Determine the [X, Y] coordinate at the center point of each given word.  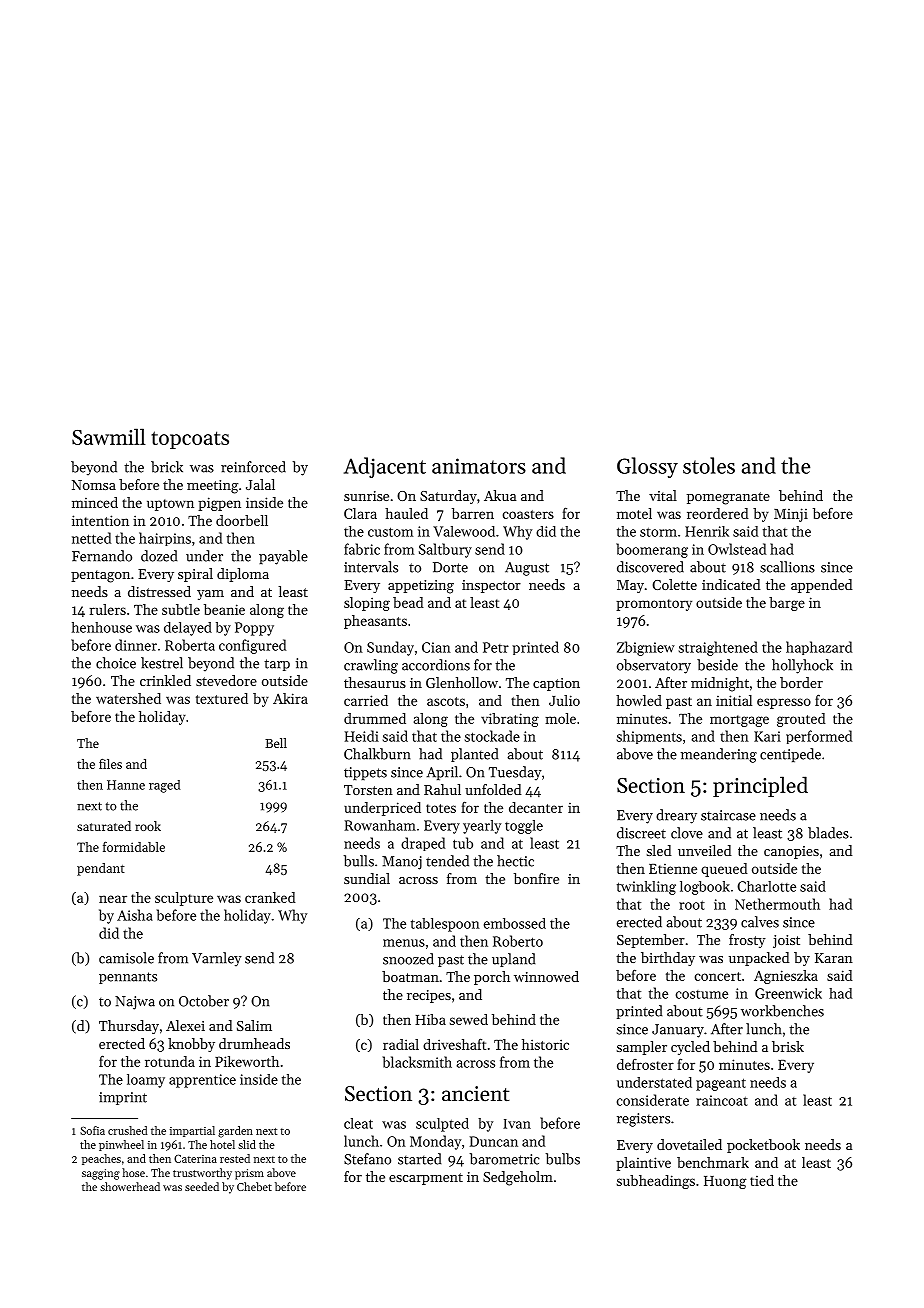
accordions [436, 665]
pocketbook [763, 1146]
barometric [505, 1159]
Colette [674, 584]
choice [116, 663]
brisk [788, 1046]
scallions [787, 567]
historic [545, 1044]
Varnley [217, 959]
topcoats [190, 440]
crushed [127, 1130]
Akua [500, 495]
